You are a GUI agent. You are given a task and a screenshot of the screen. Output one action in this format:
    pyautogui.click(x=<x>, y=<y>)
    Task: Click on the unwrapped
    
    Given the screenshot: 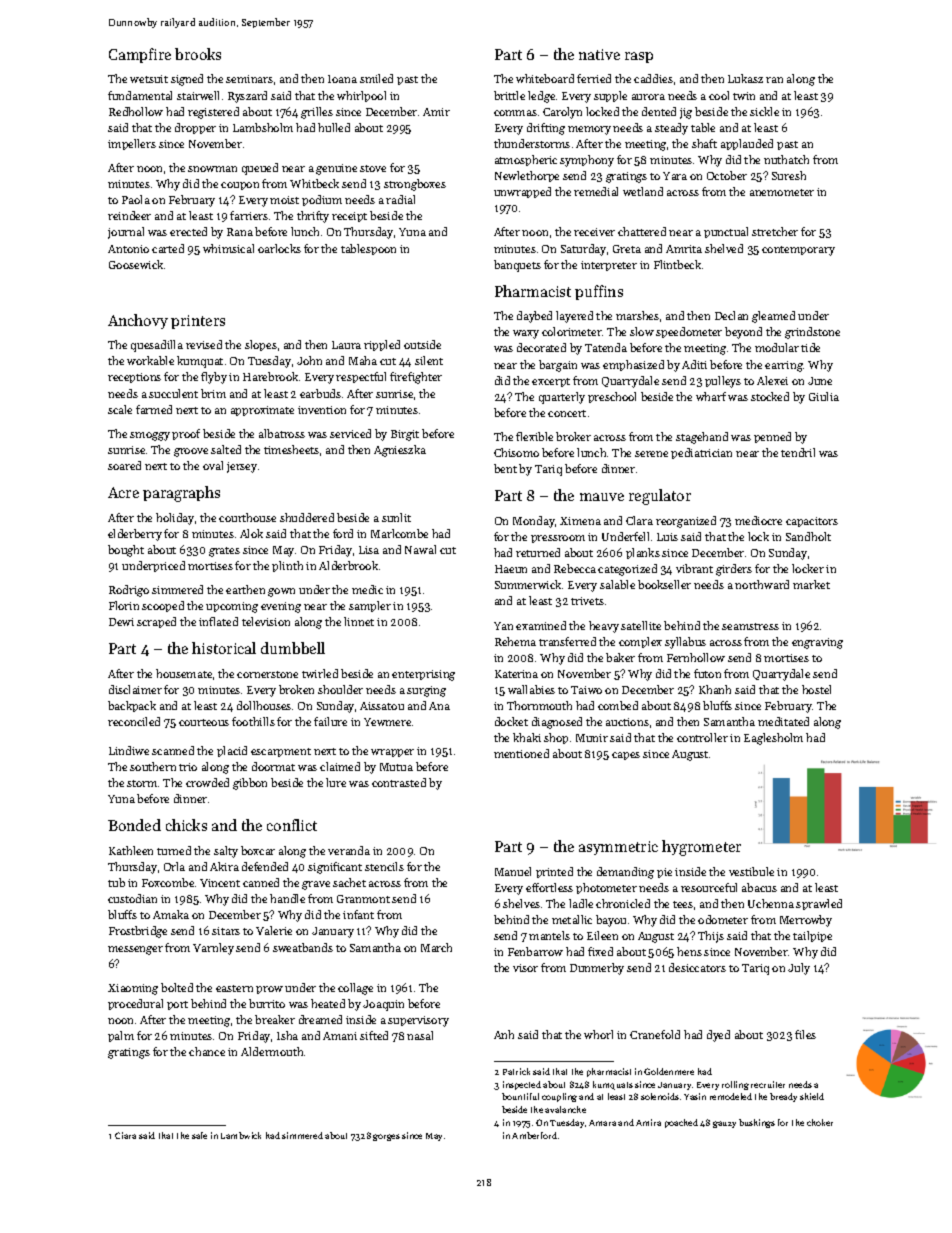 What is the action you would take?
    pyautogui.click(x=522, y=192)
